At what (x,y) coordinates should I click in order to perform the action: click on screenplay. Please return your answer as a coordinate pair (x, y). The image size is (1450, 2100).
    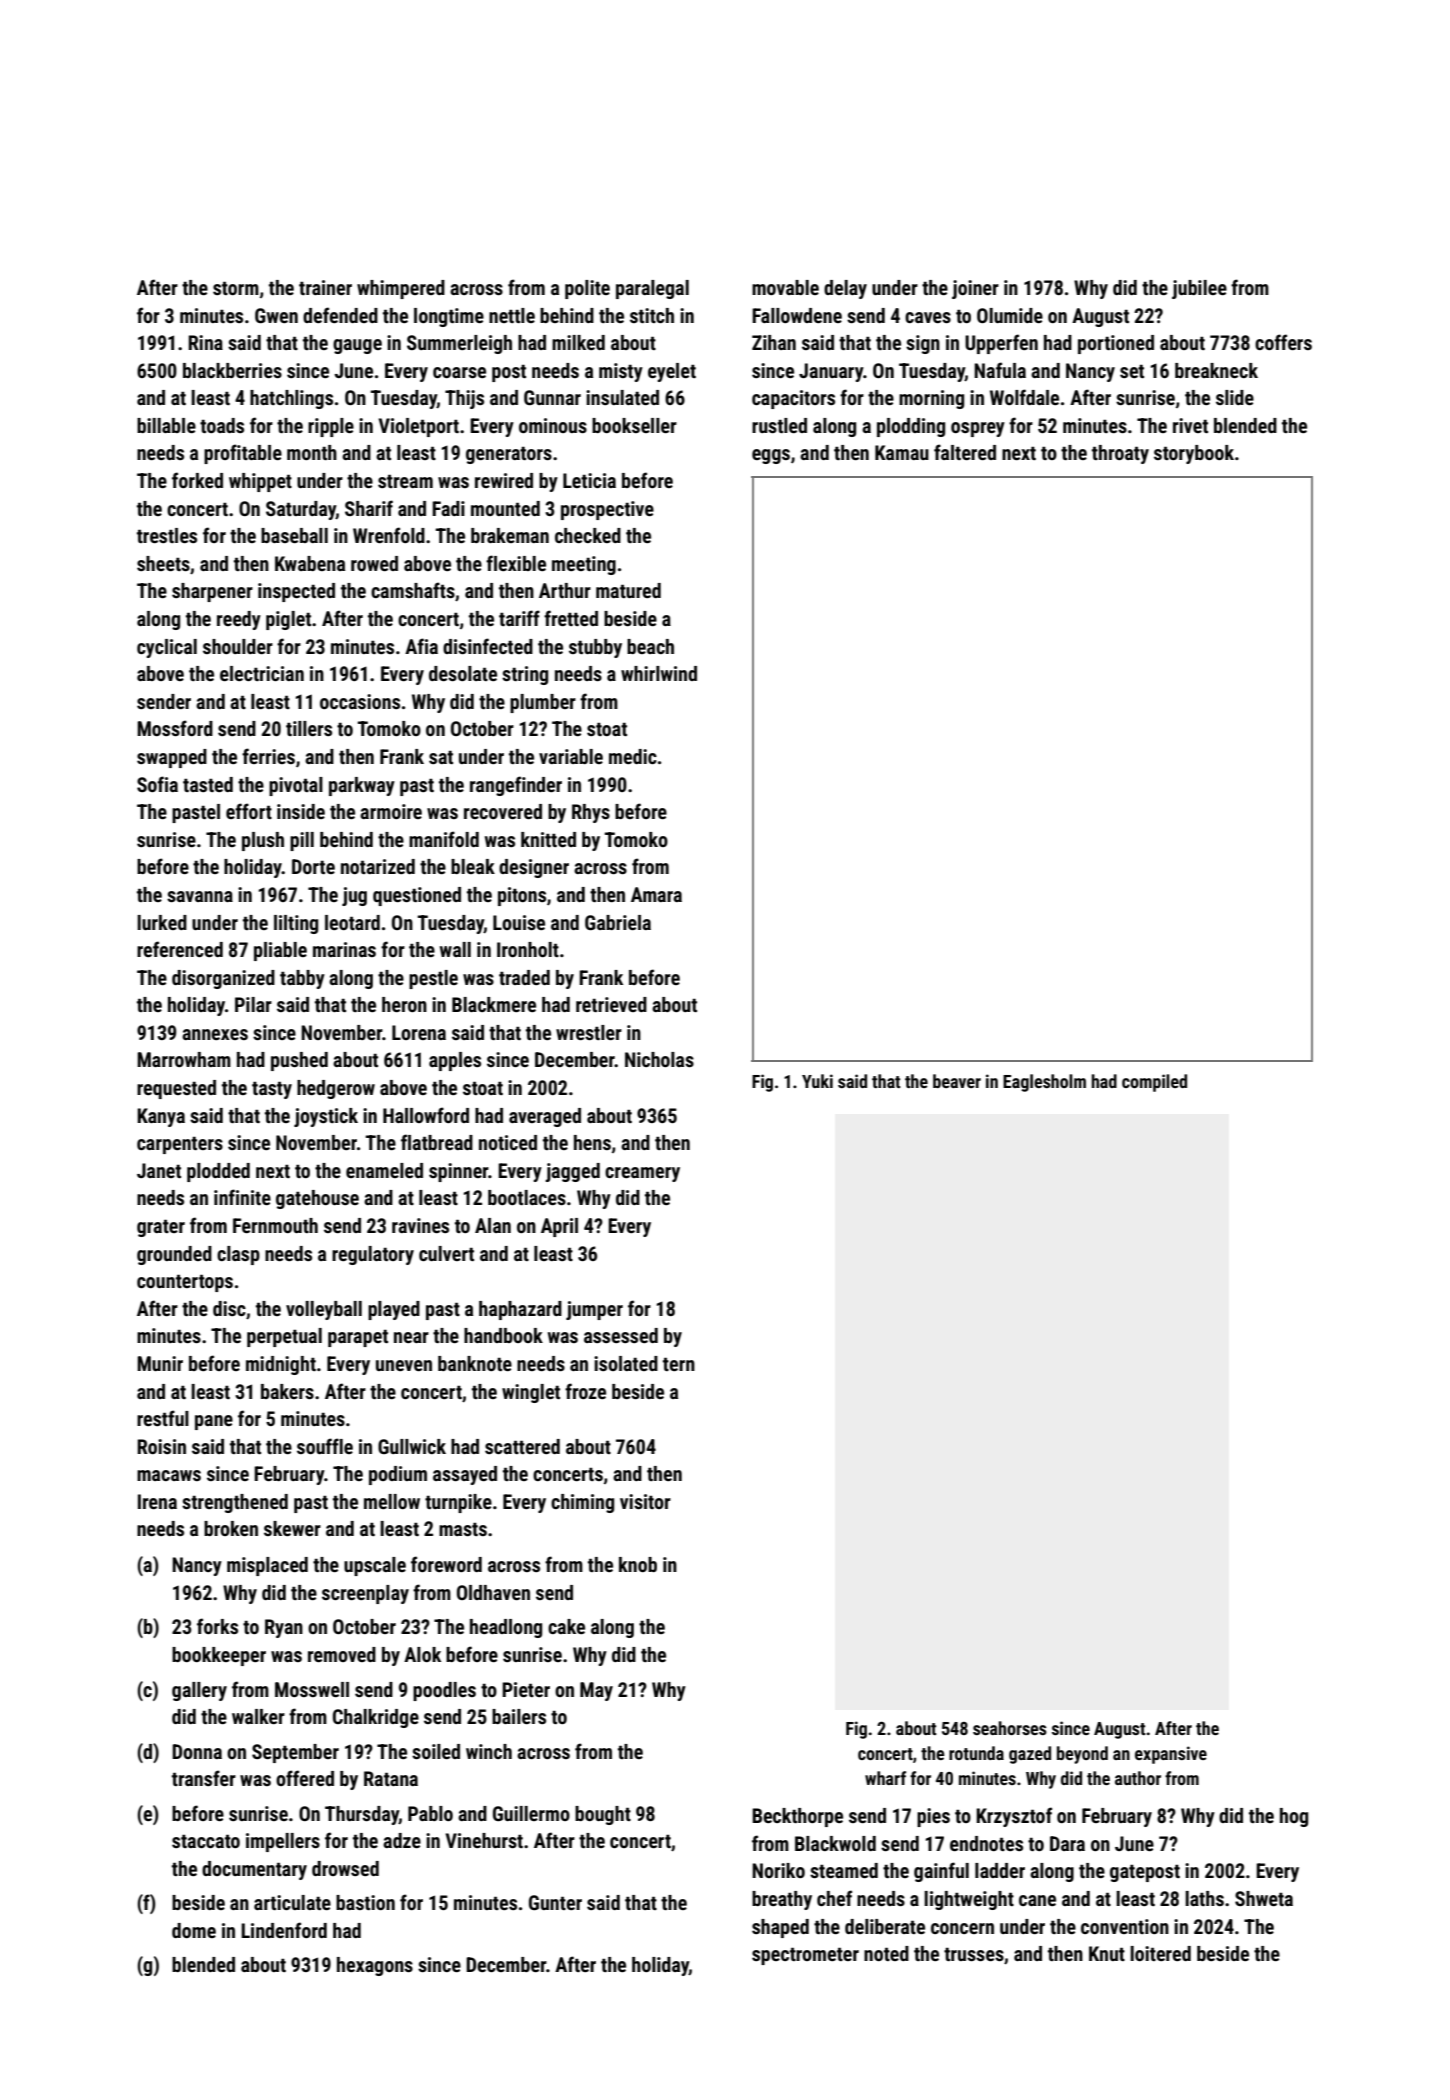
    Looking at the image, I should click on (365, 1594).
